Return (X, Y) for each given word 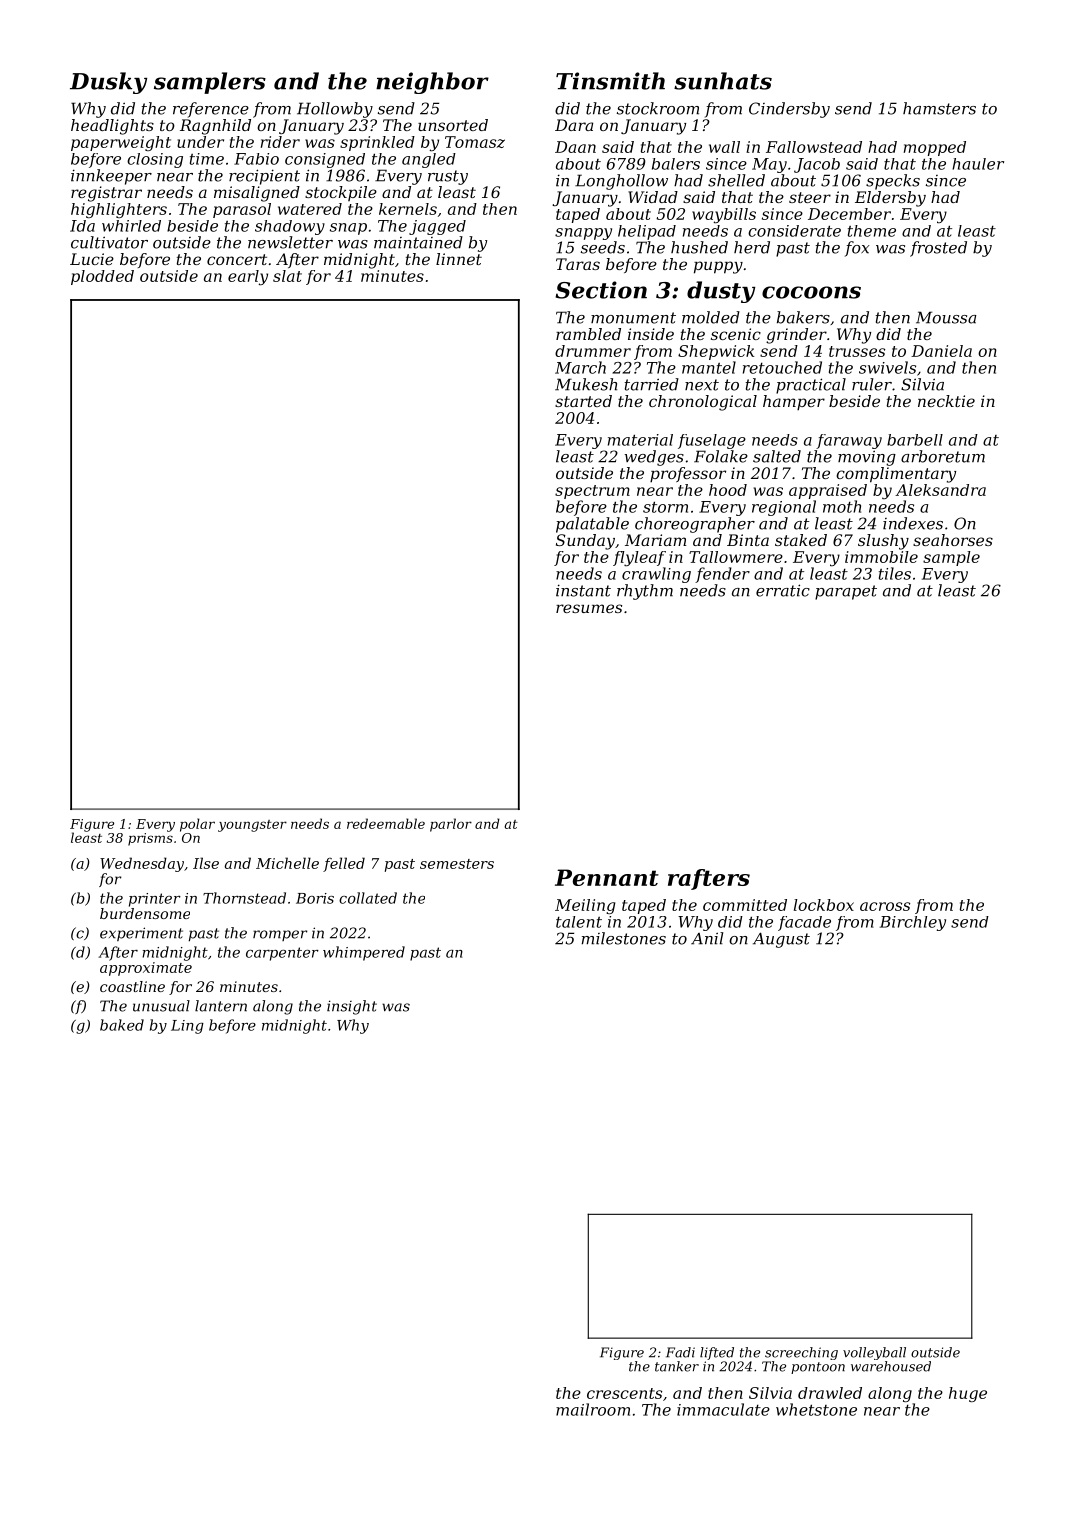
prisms (150, 839)
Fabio (256, 159)
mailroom (593, 1409)
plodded (102, 277)
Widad (653, 197)
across (885, 906)
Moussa (946, 317)
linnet (459, 259)
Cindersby (789, 110)
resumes (589, 608)
